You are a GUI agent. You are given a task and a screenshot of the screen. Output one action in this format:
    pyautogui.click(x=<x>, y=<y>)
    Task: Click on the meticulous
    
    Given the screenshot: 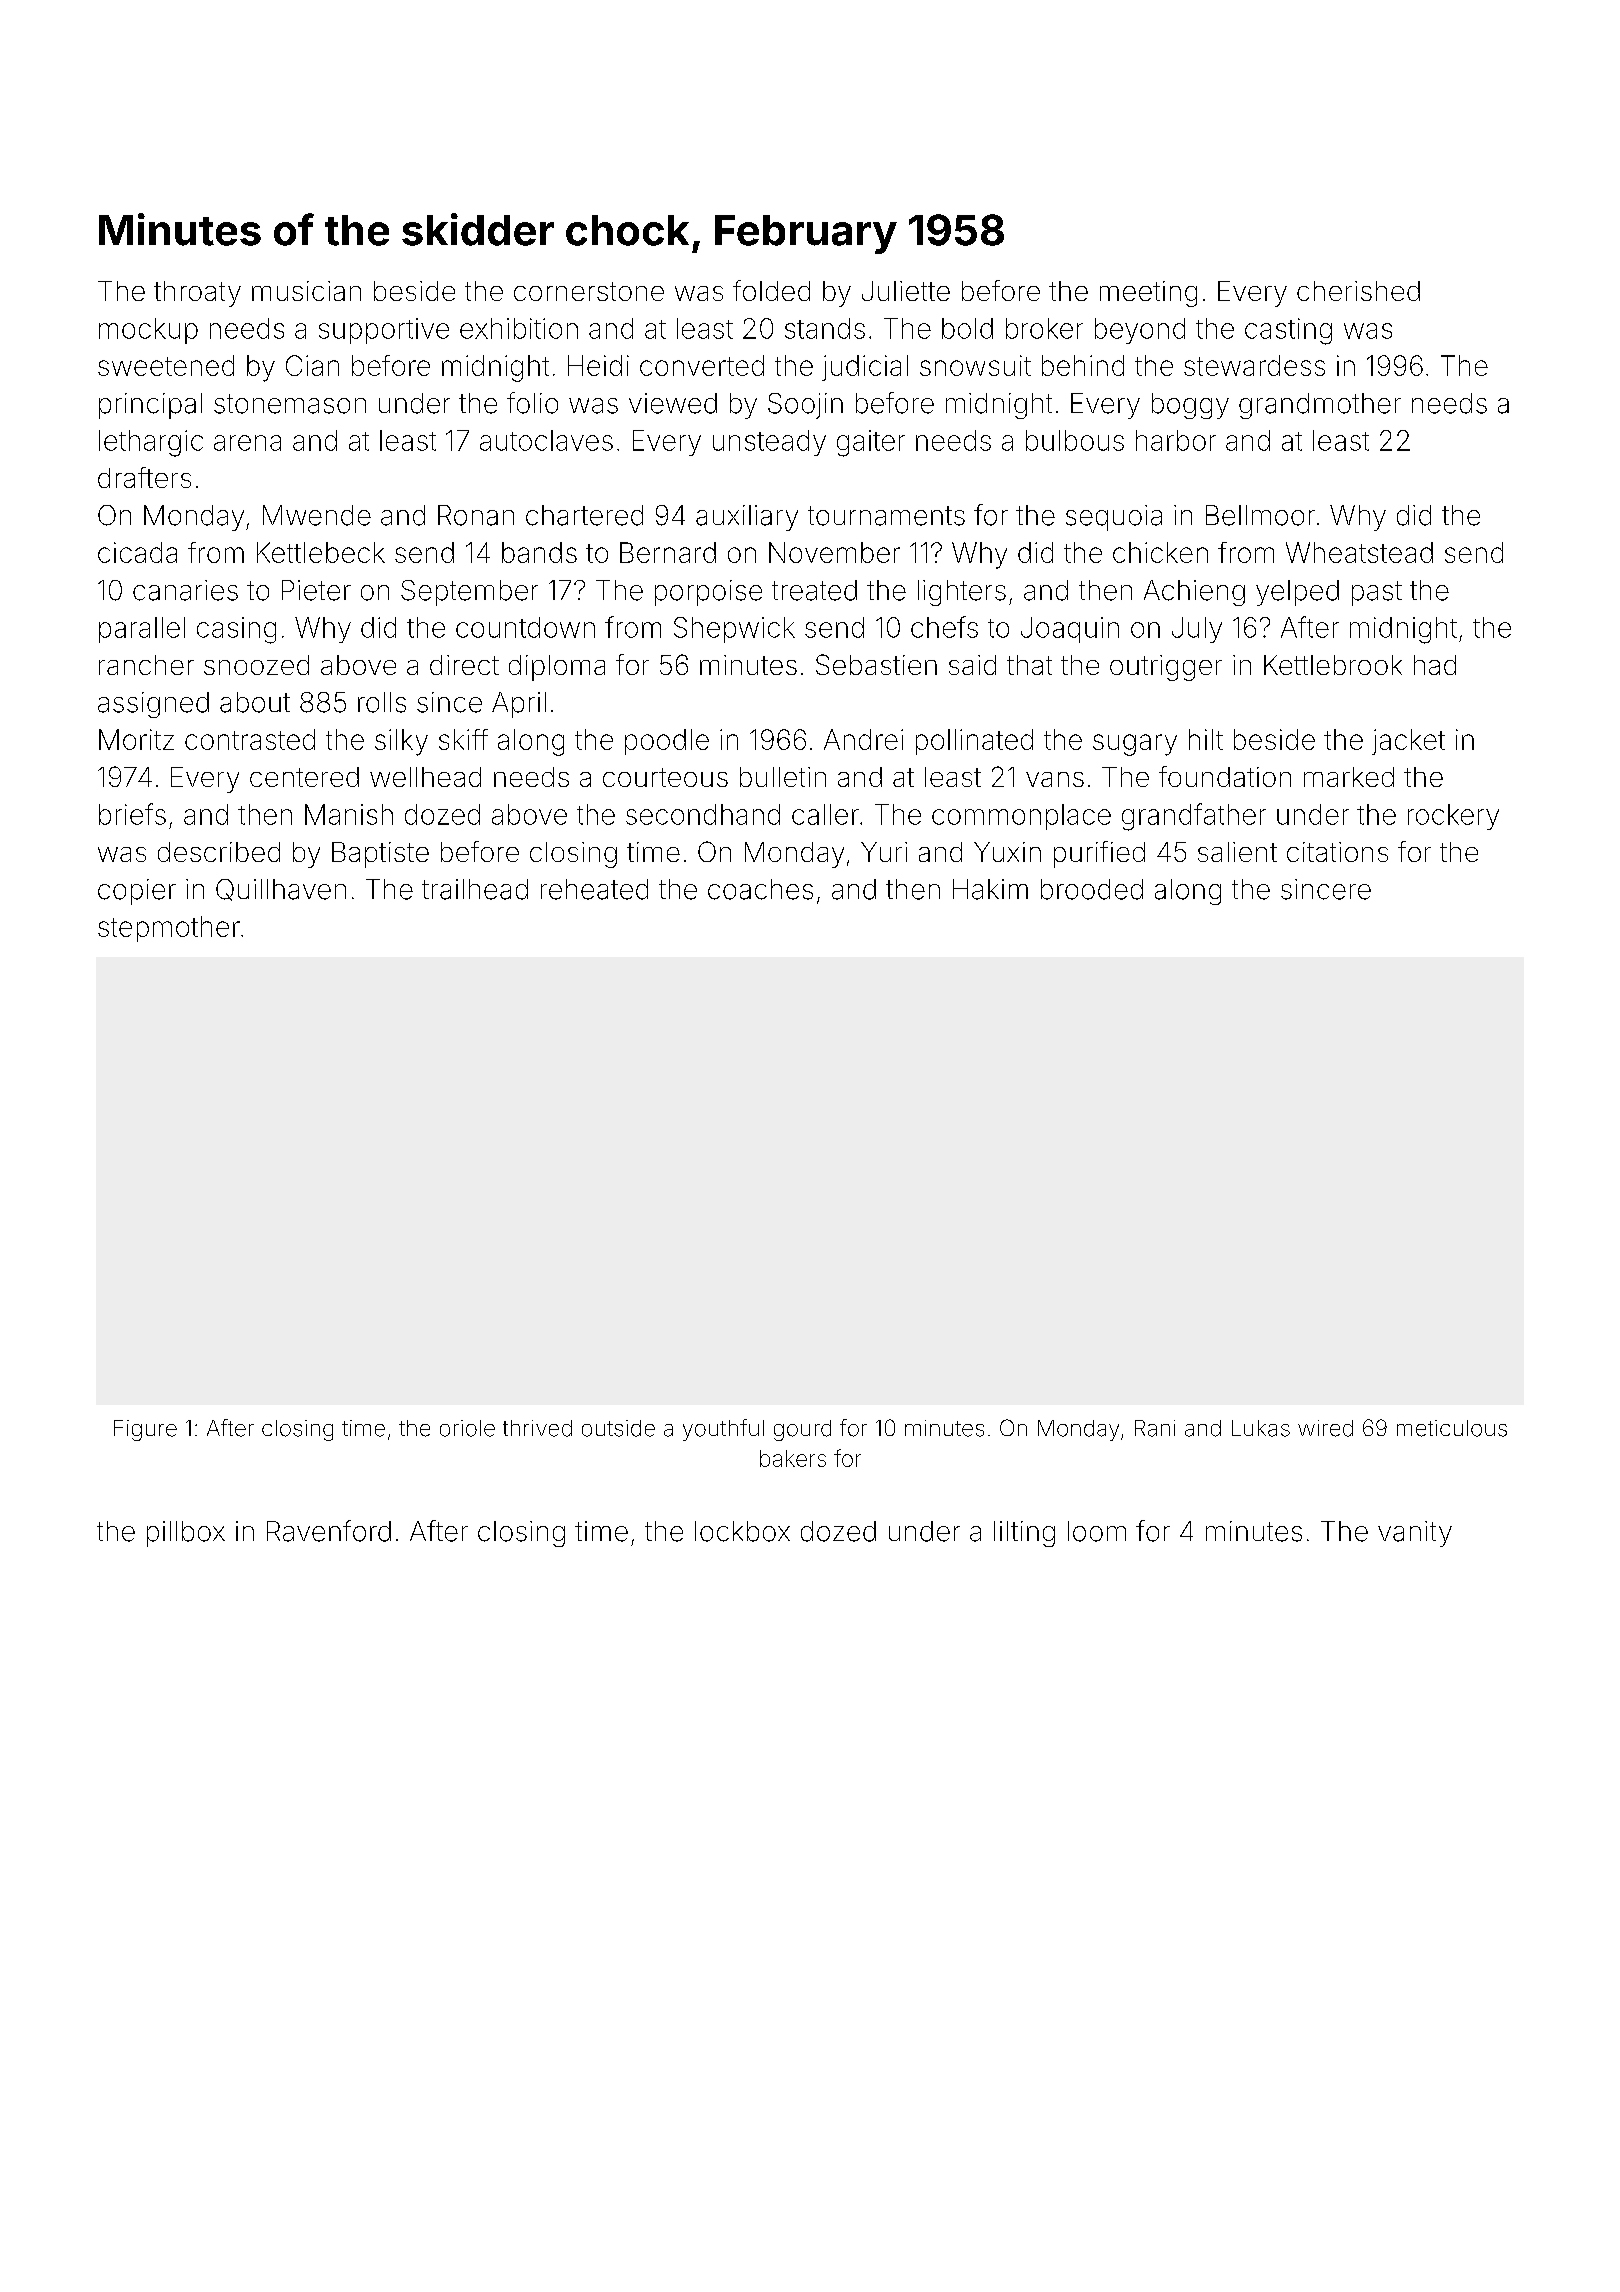 What is the action you would take?
    pyautogui.click(x=1452, y=1428)
